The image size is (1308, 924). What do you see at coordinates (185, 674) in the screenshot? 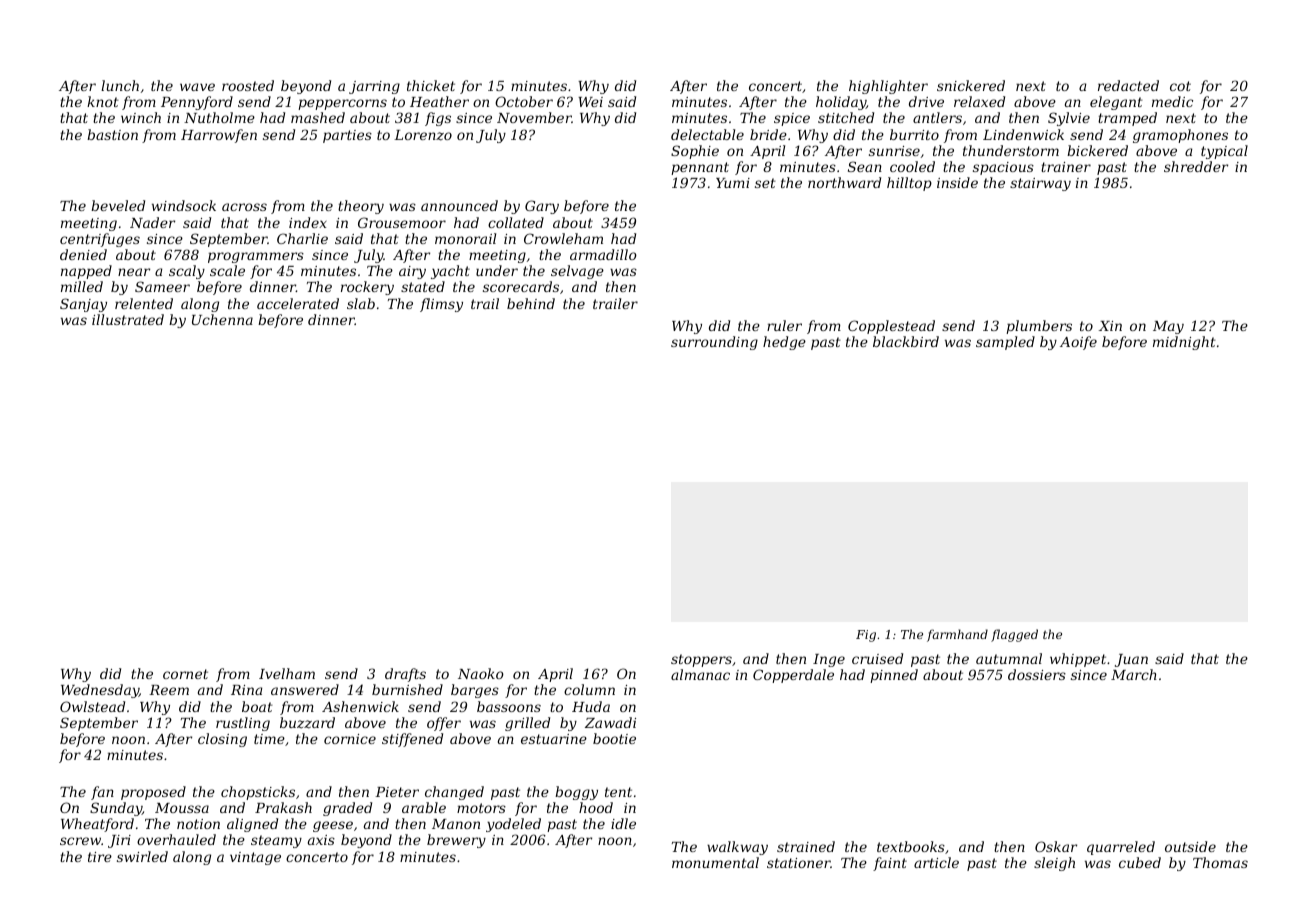
I see `cornet` at bounding box center [185, 674].
